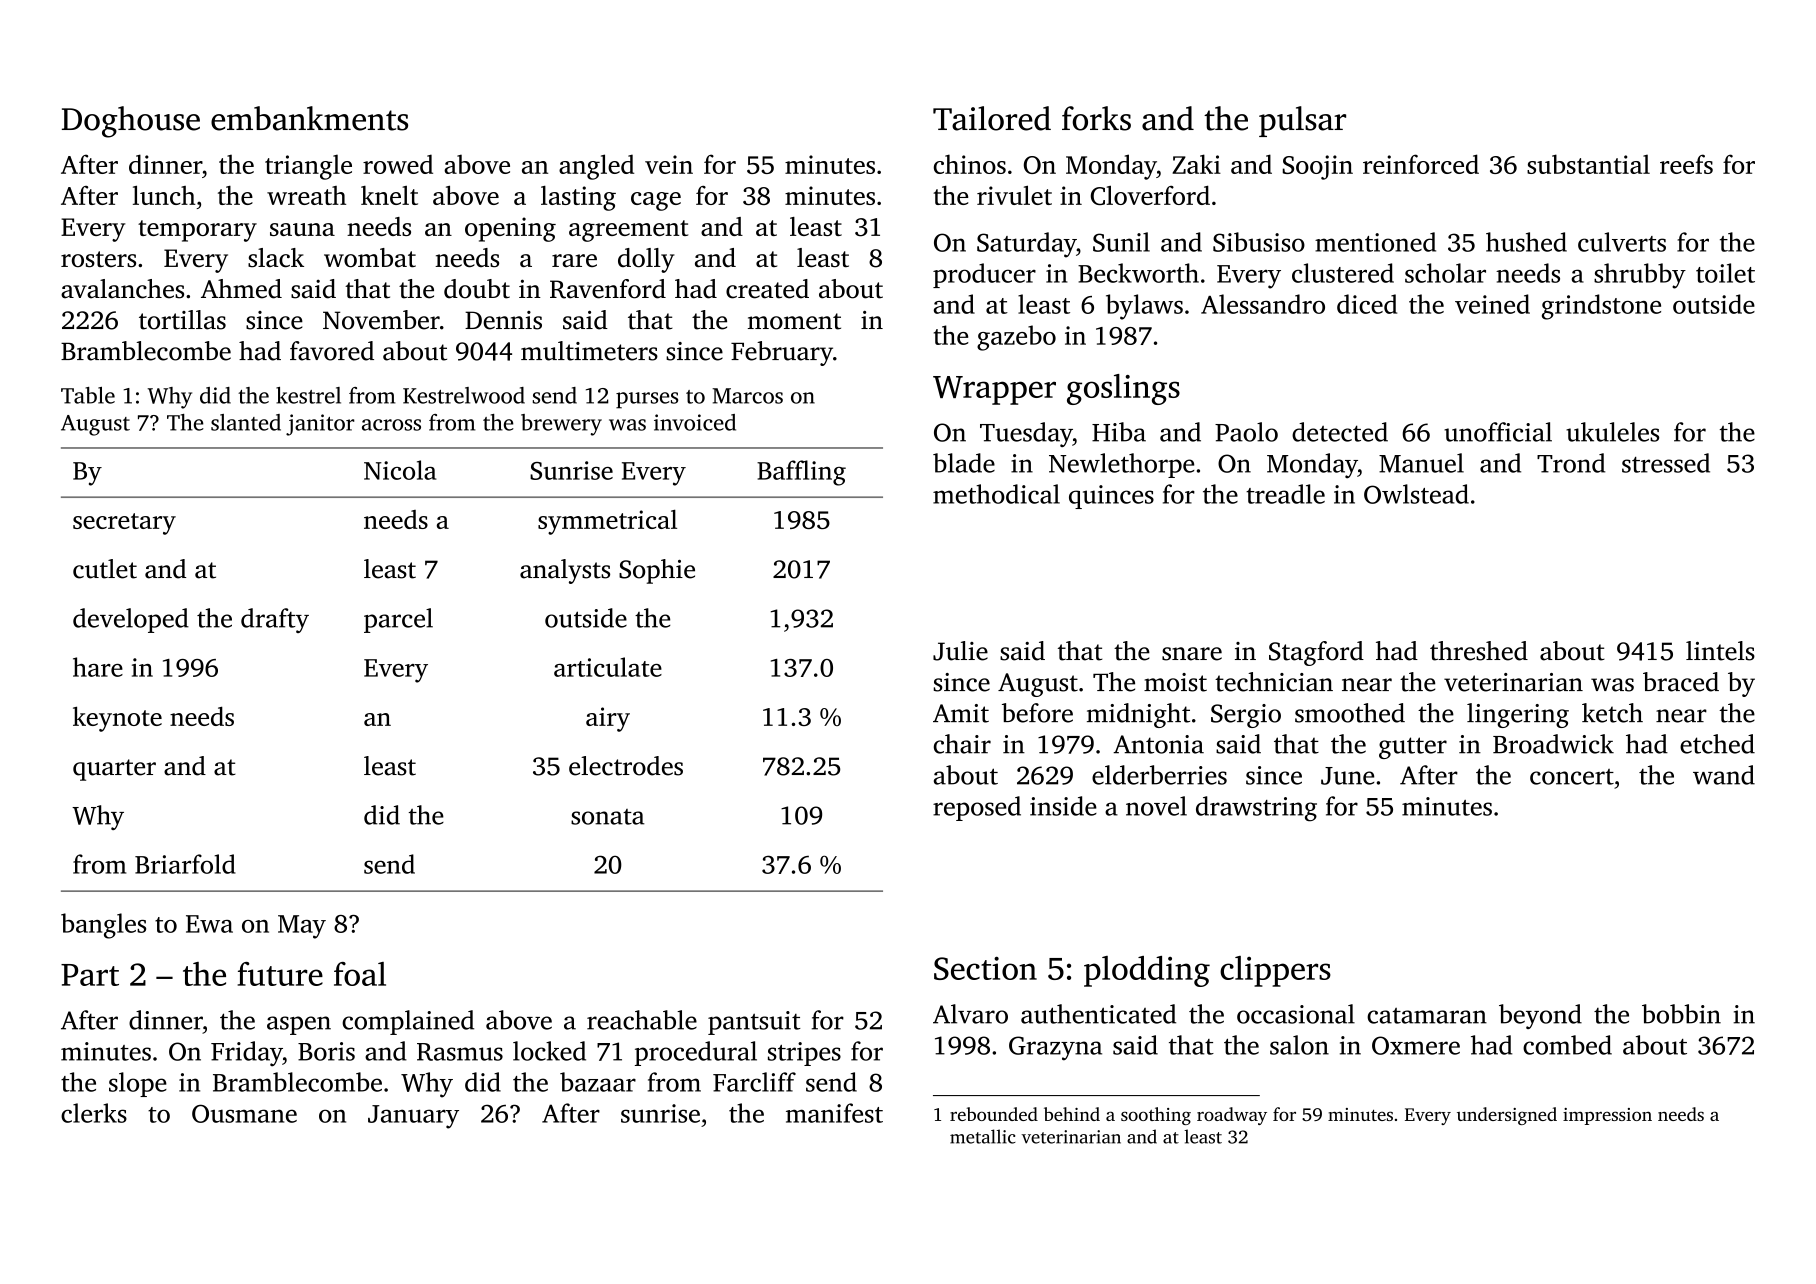 Image resolution: width=1816 pixels, height=1284 pixels. What do you see at coordinates (185, 864) in the document?
I see `Briarfold` at bounding box center [185, 864].
